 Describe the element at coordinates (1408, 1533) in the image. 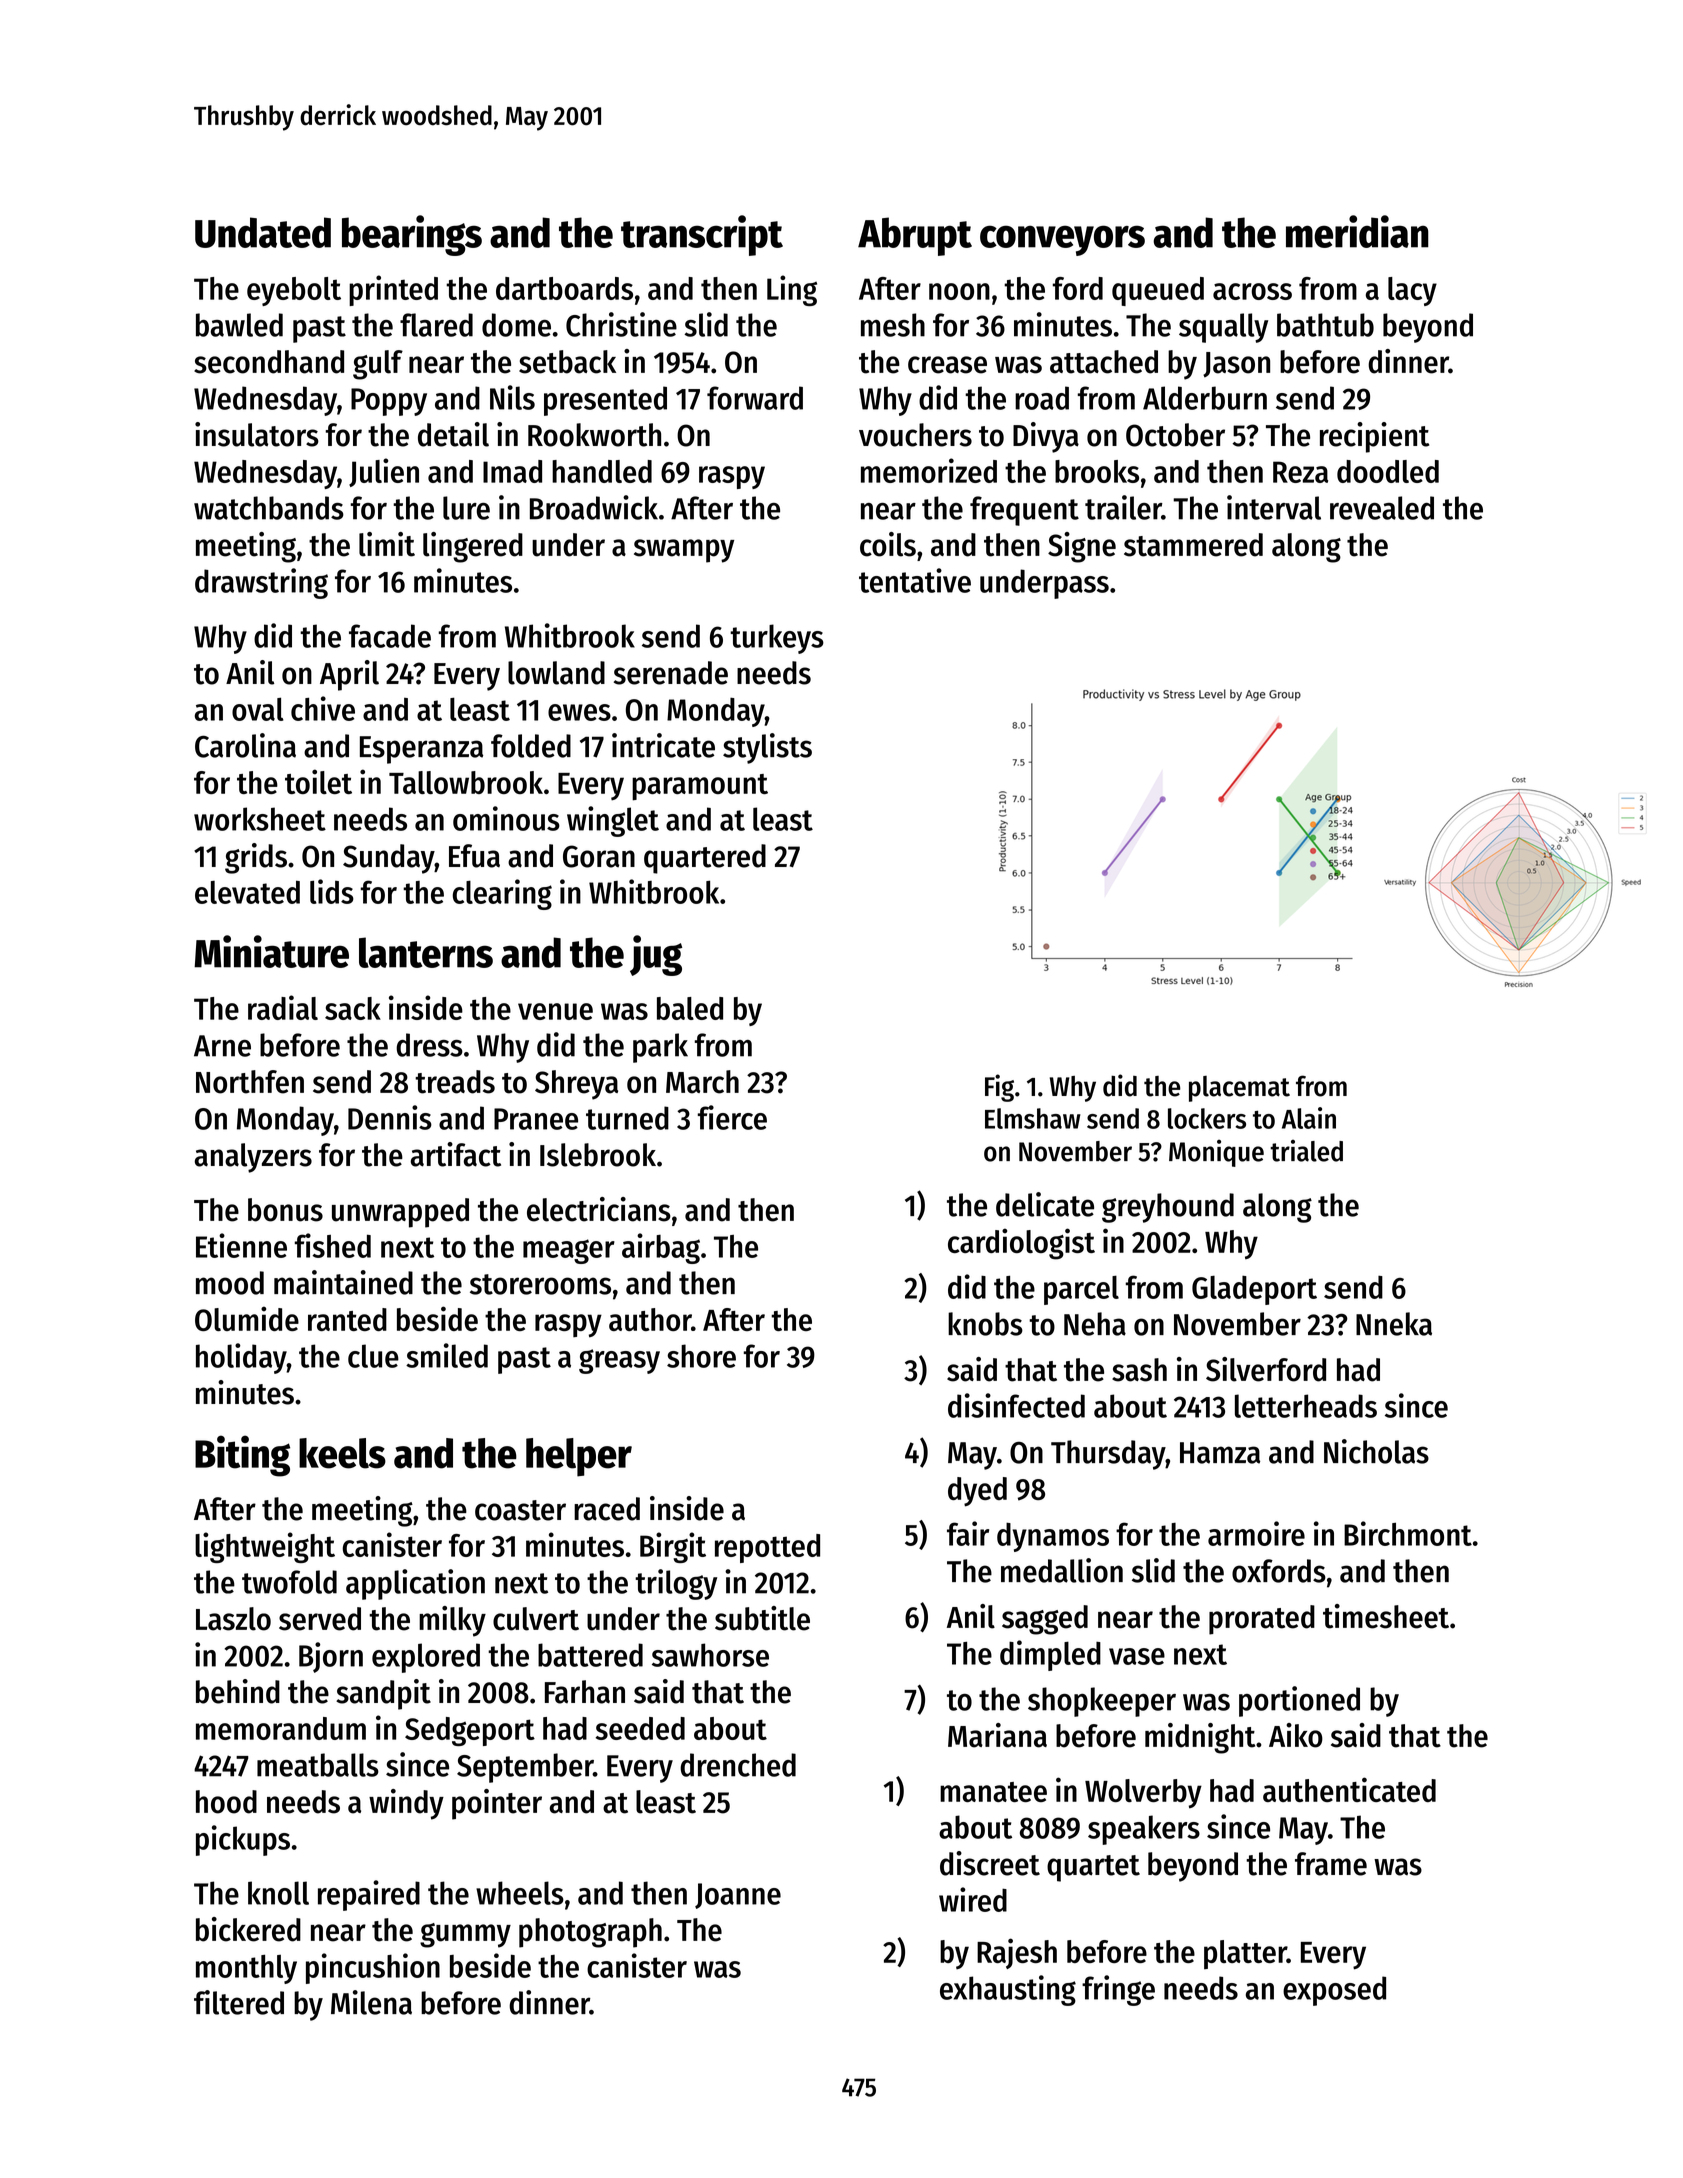

I see `Birchmont` at that location.
